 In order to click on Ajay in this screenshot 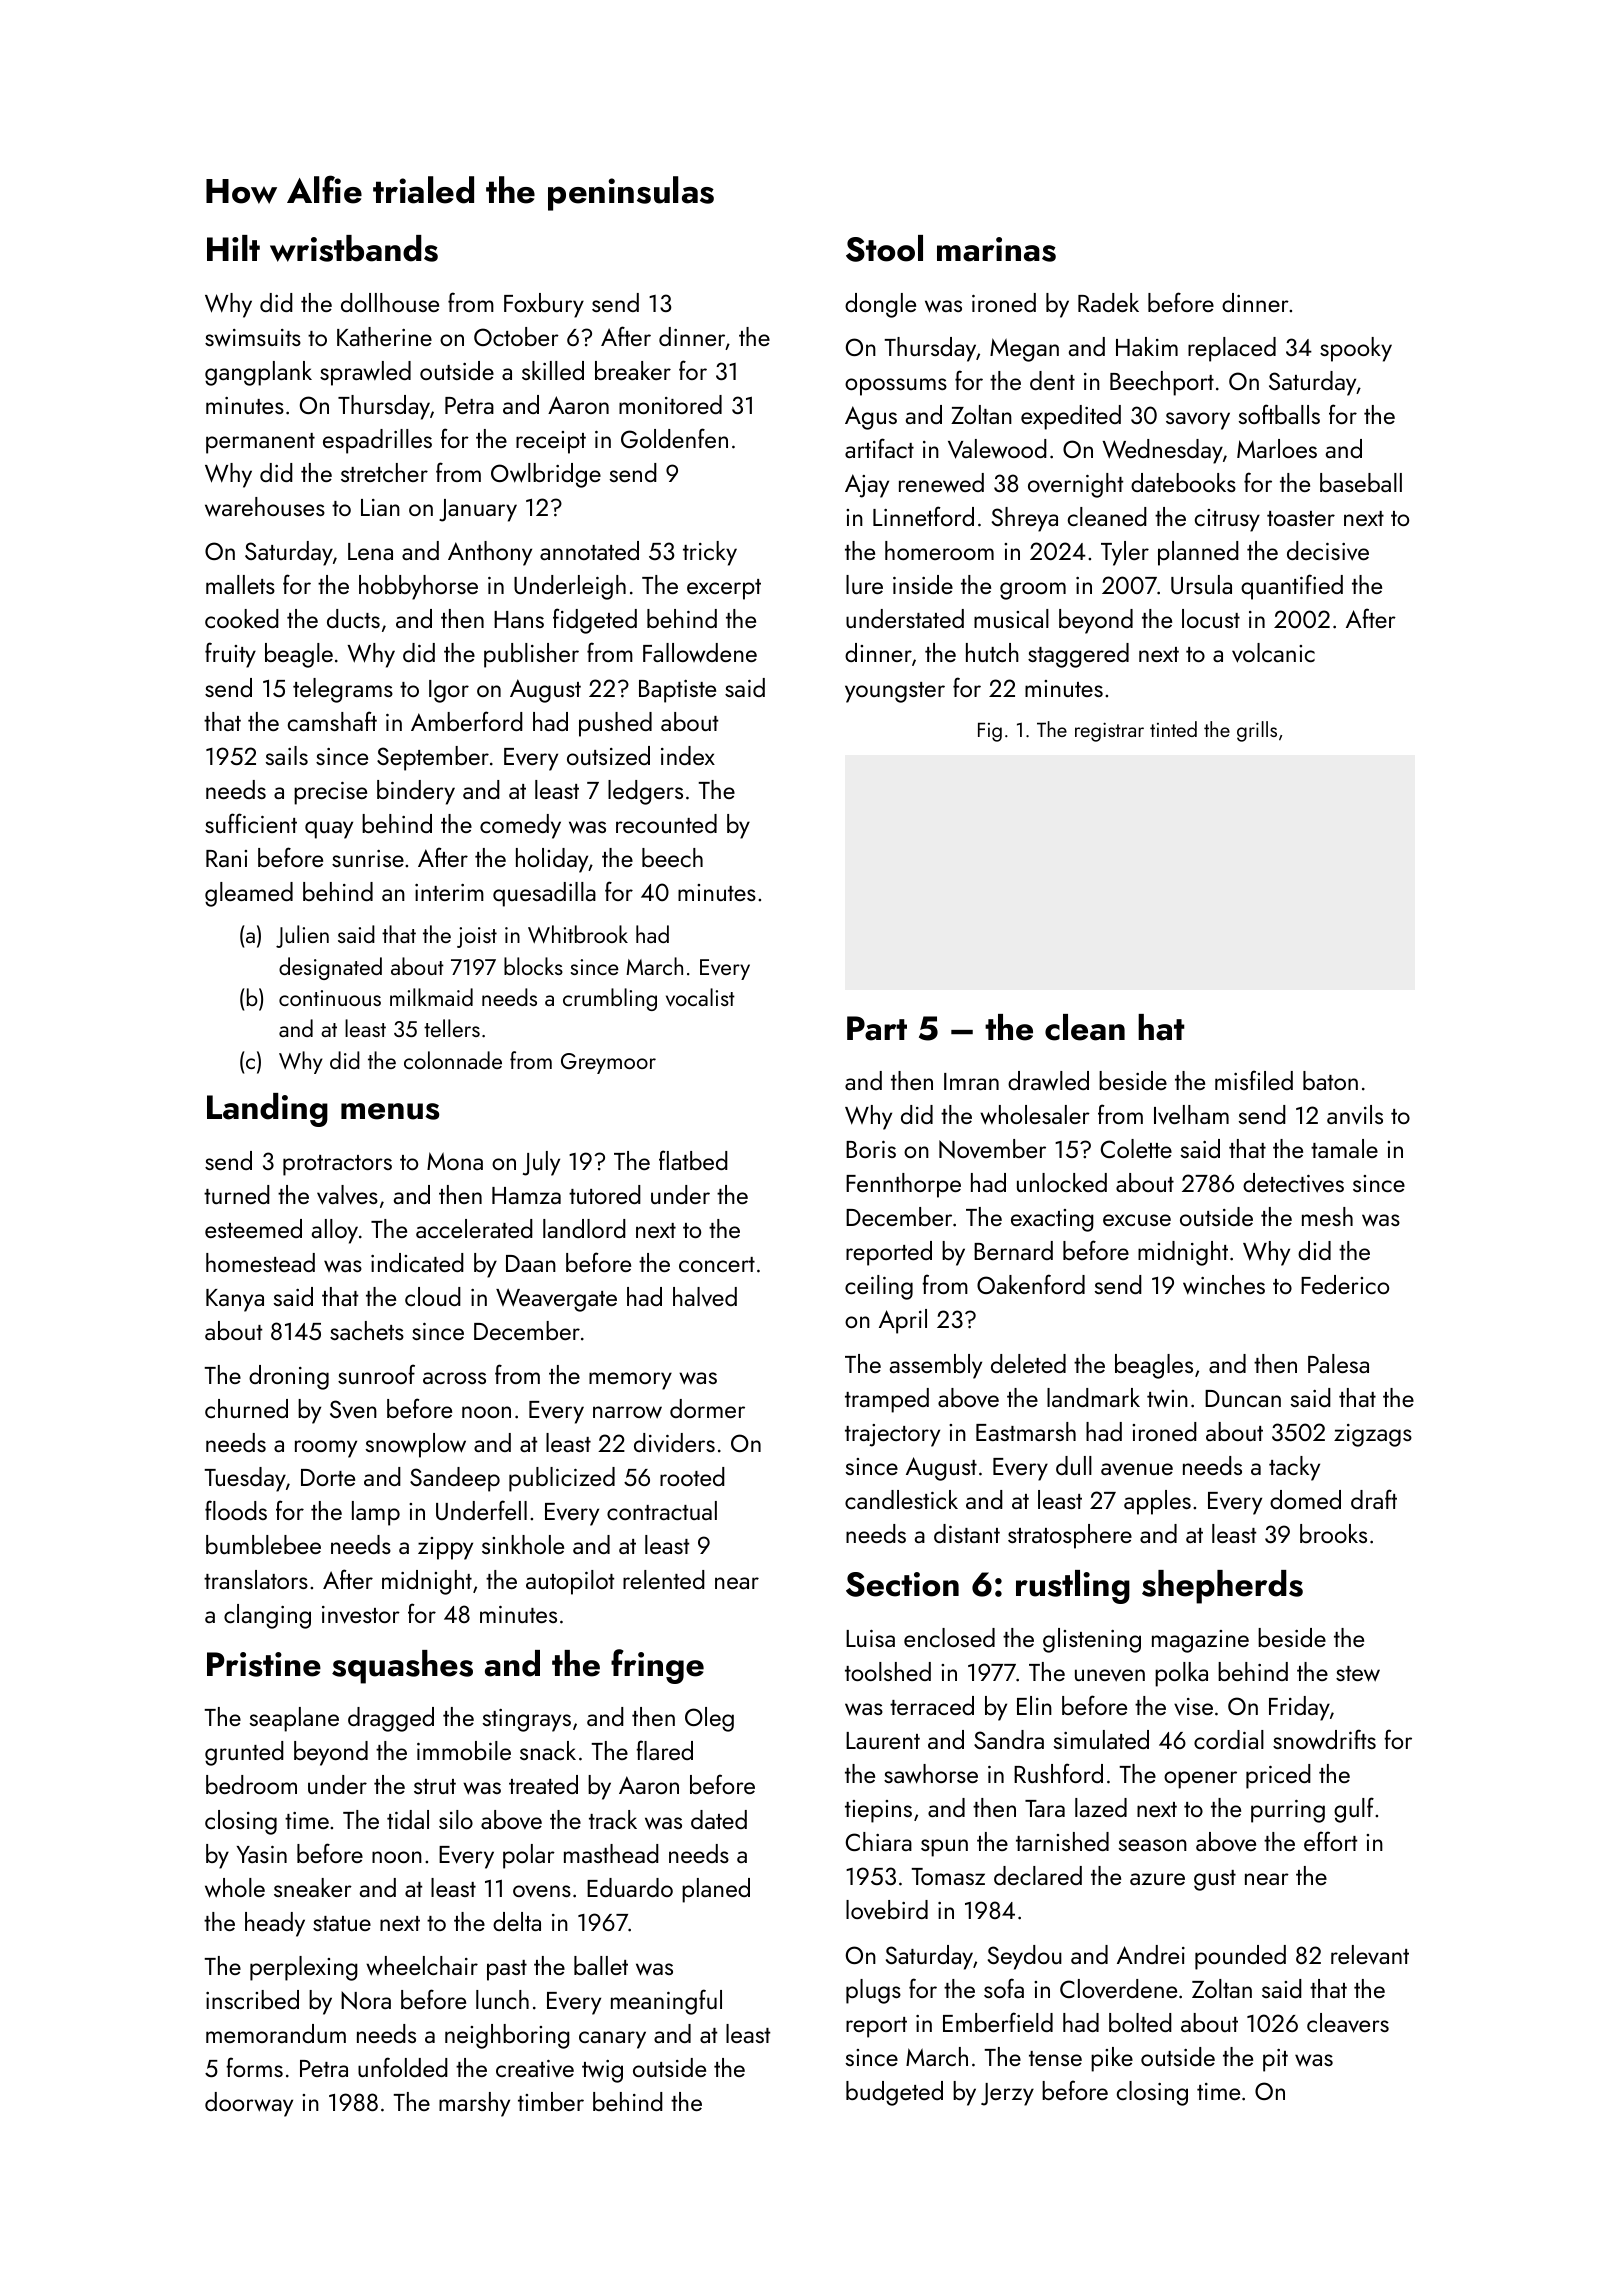, I will do `click(867, 486)`.
